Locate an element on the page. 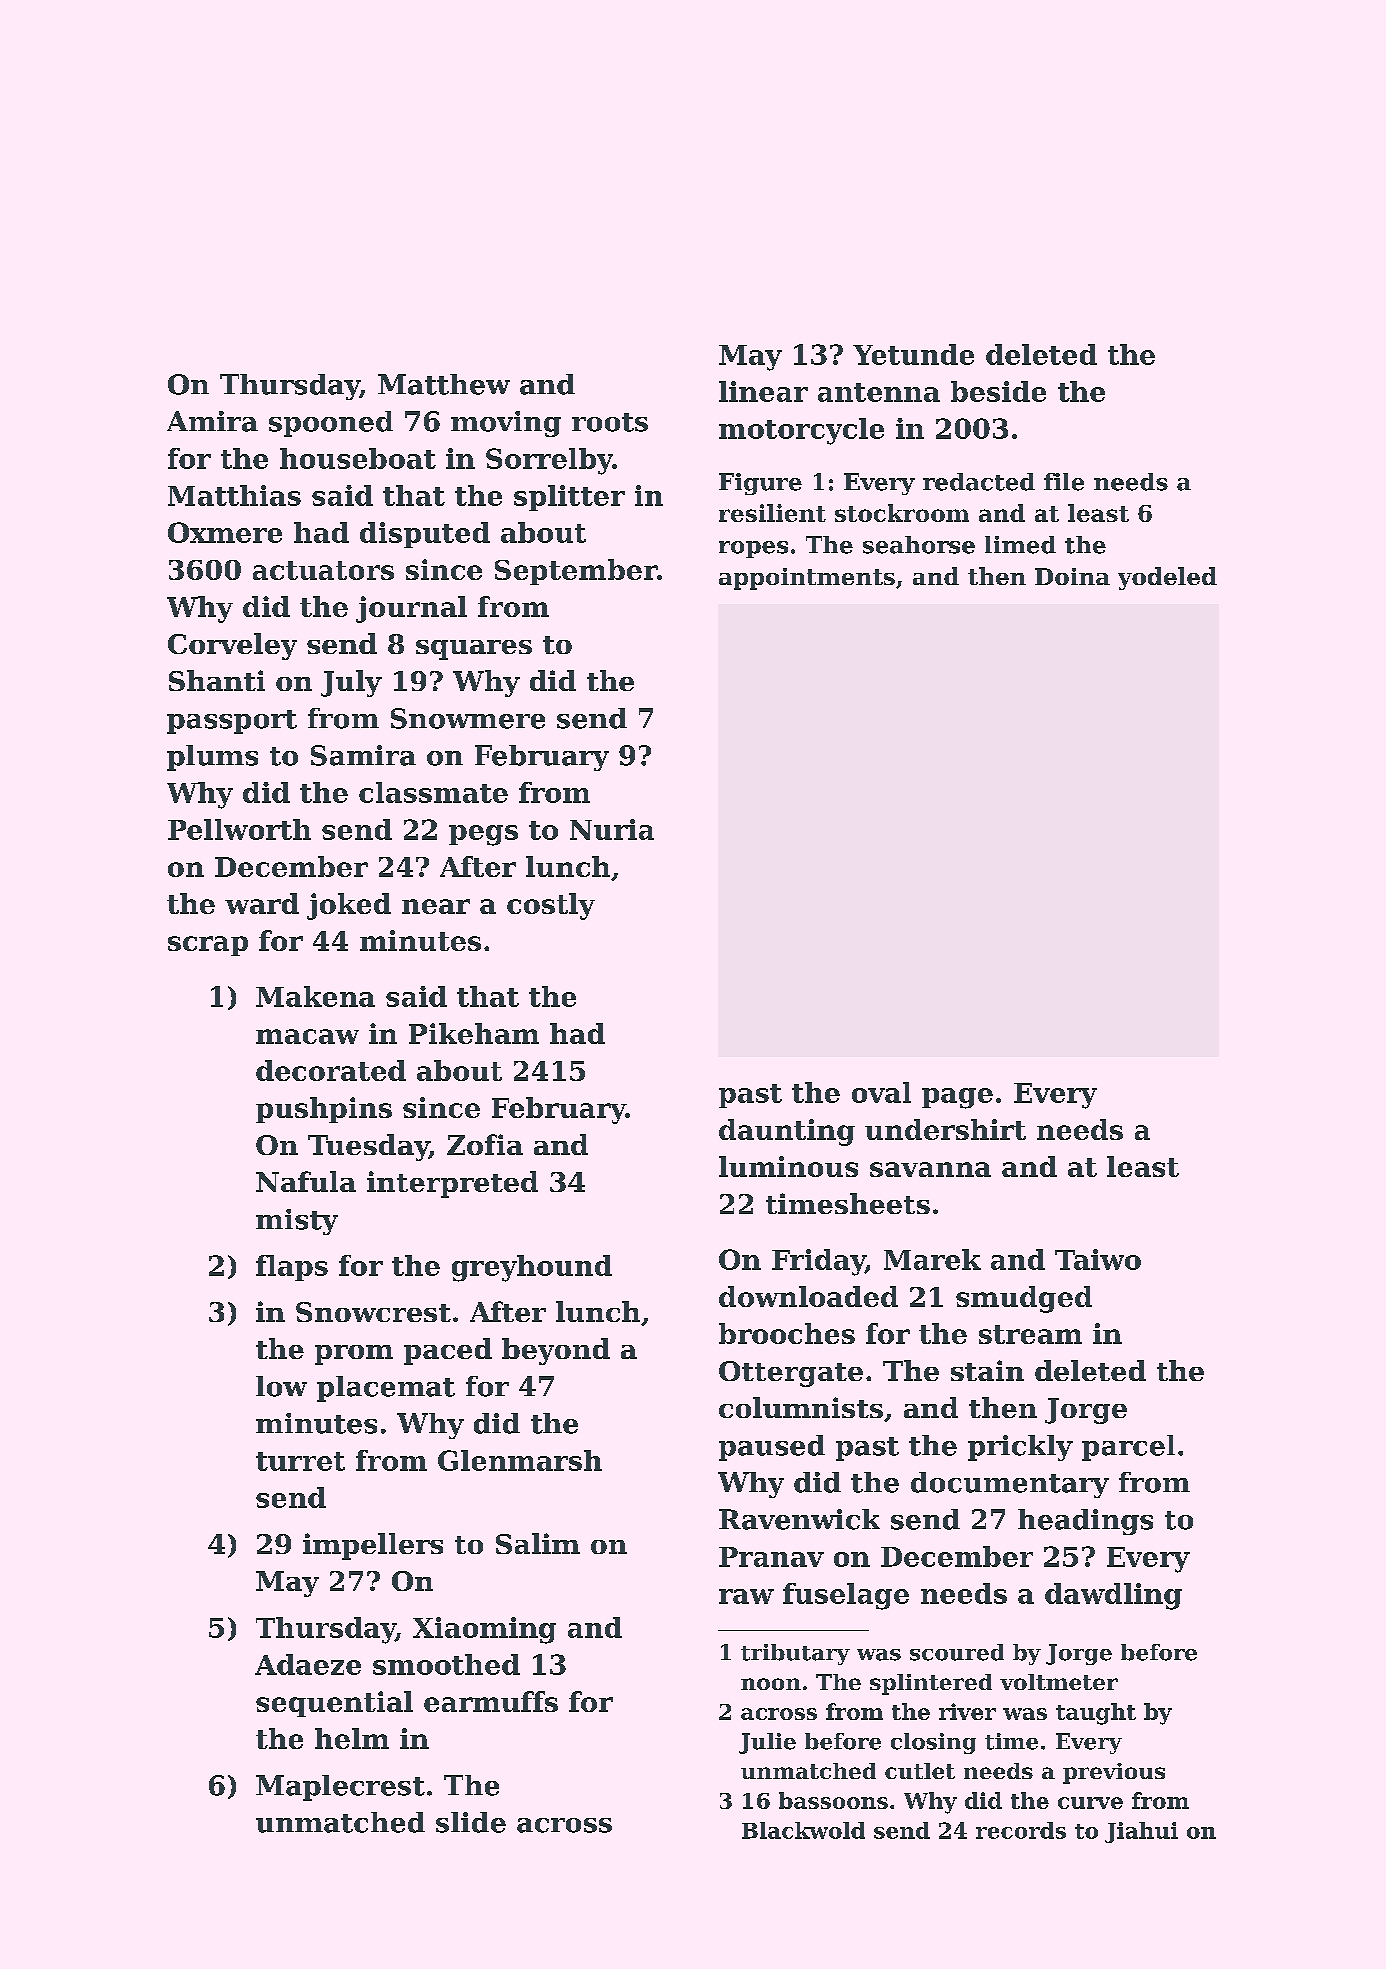 The width and height of the document is (1386, 1969). Pellworth is located at coordinates (239, 829).
